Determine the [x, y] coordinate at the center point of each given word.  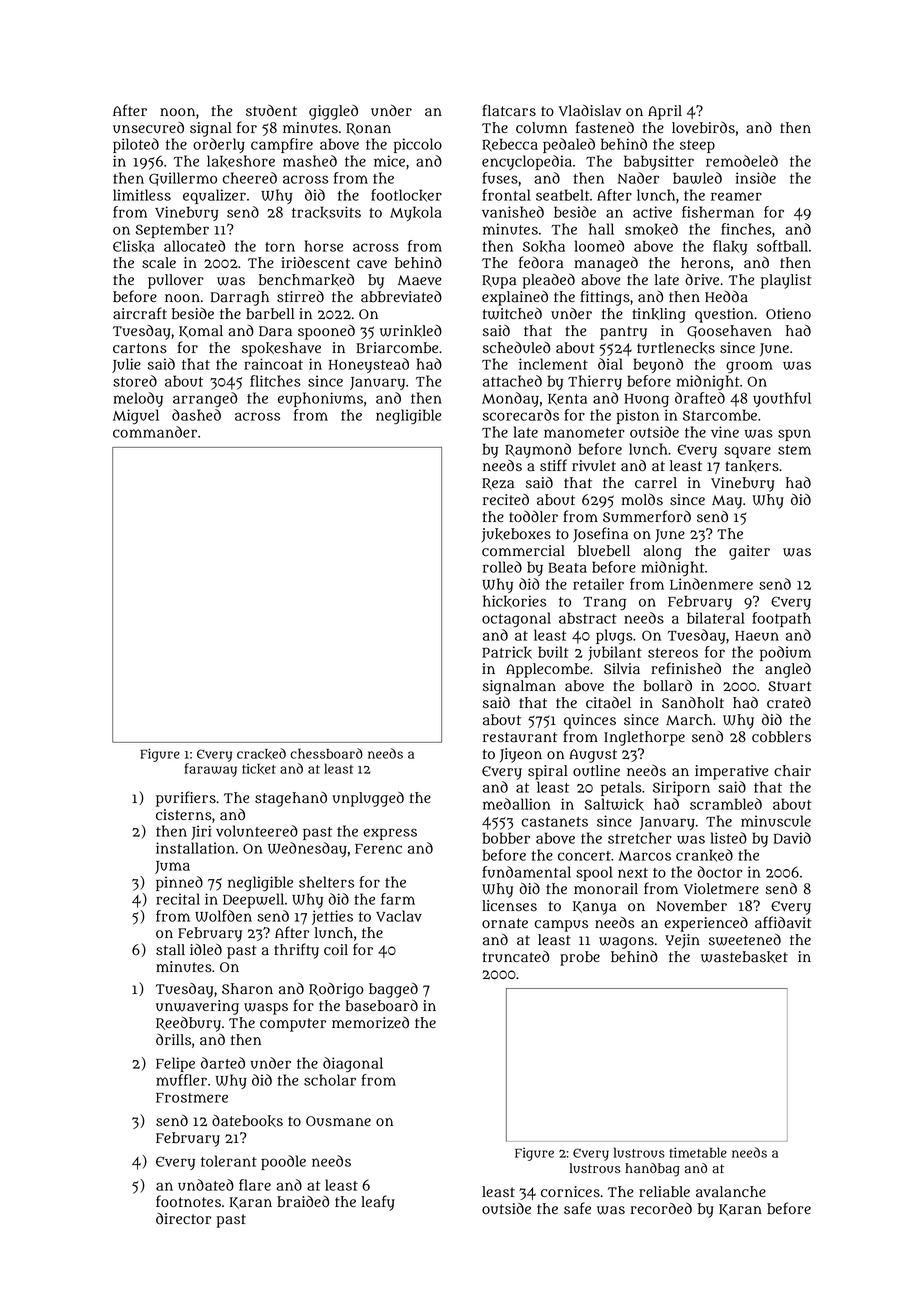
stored [135, 381]
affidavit [783, 922]
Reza [498, 484]
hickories [514, 601]
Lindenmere [711, 584]
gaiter [749, 552]
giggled [333, 112]
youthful [782, 399]
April [665, 112]
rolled [502, 567]
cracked [261, 754]
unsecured [148, 128]
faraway [210, 770]
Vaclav [399, 916]
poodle [283, 1162]
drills [173, 1040]
